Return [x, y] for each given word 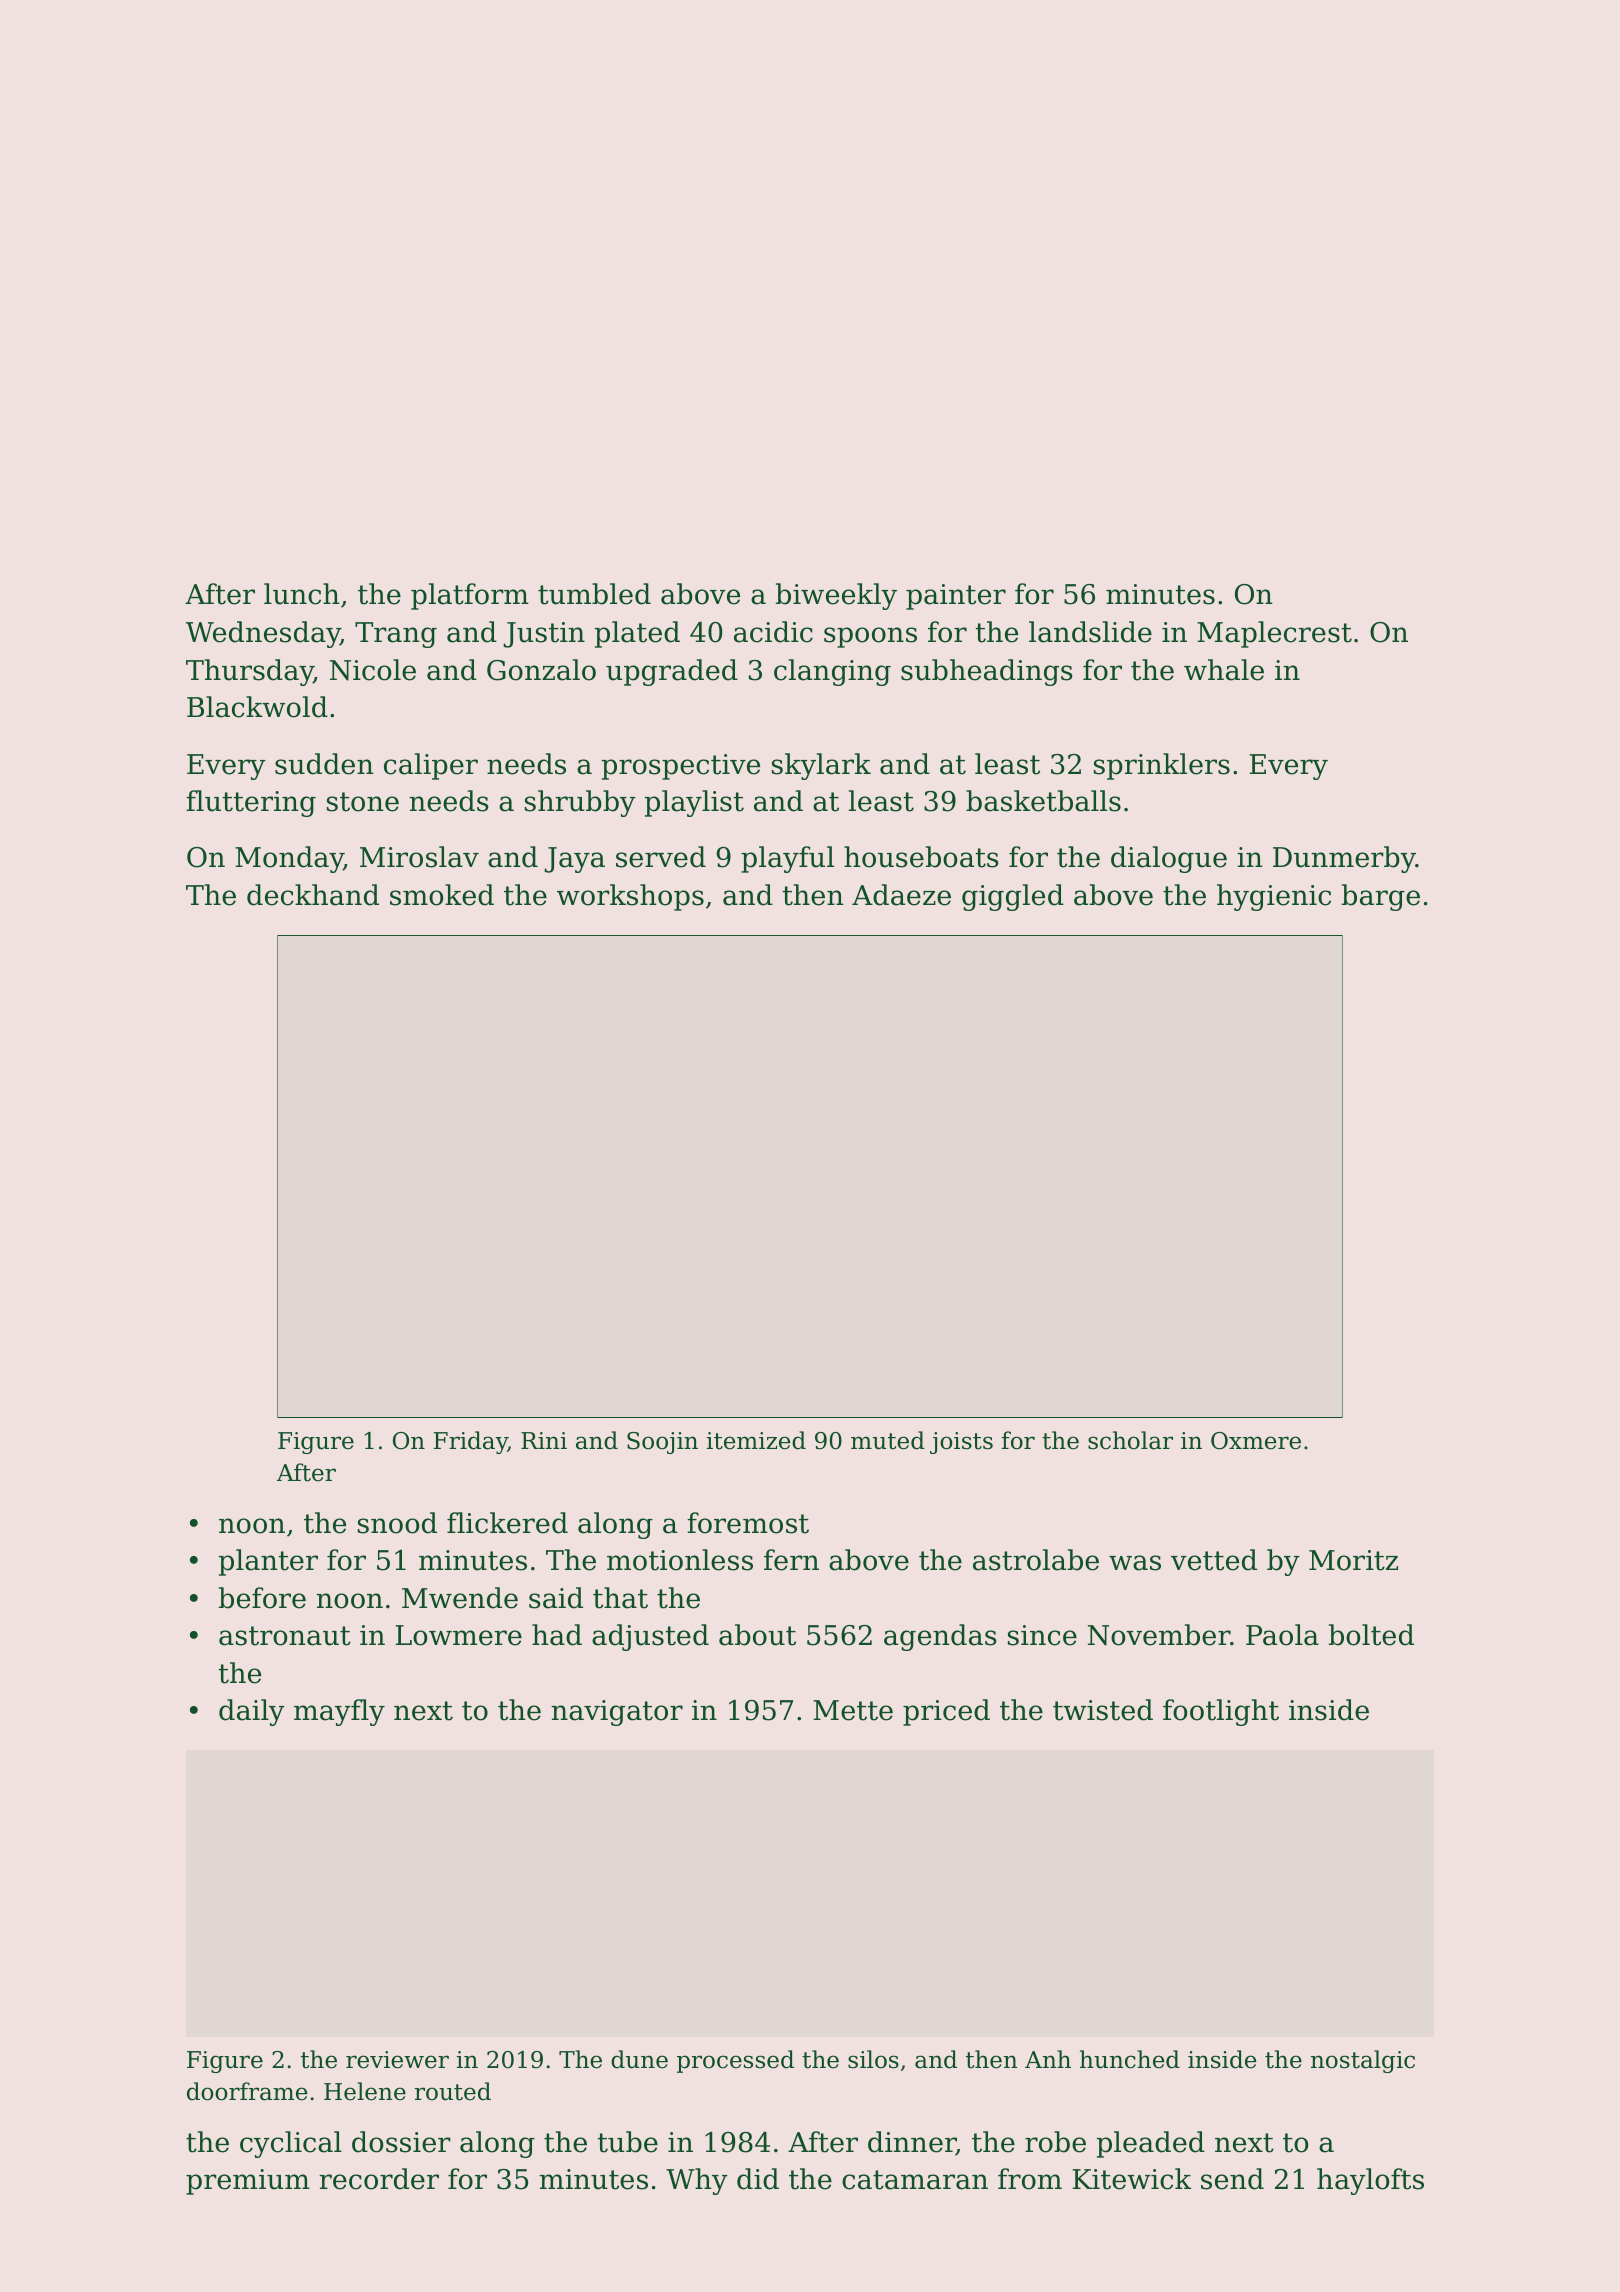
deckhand [313, 895]
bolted [1371, 1635]
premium [248, 2182]
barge [1381, 897]
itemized [756, 1440]
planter [268, 1562]
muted [888, 1440]
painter [956, 597]
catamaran [915, 2180]
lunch [302, 594]
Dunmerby [1344, 859]
